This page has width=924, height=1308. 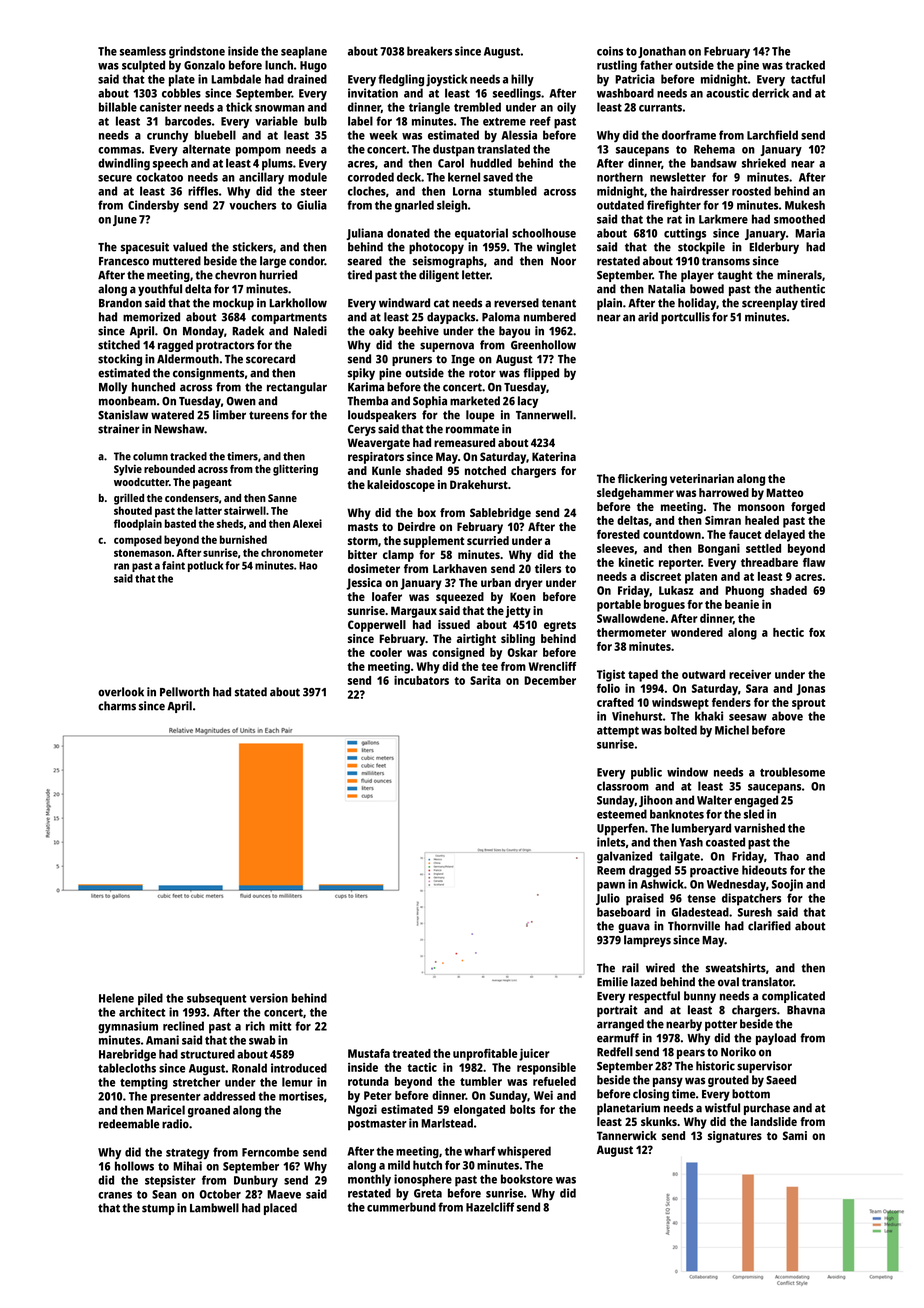 I want to click on pruners, so click(x=412, y=361).
